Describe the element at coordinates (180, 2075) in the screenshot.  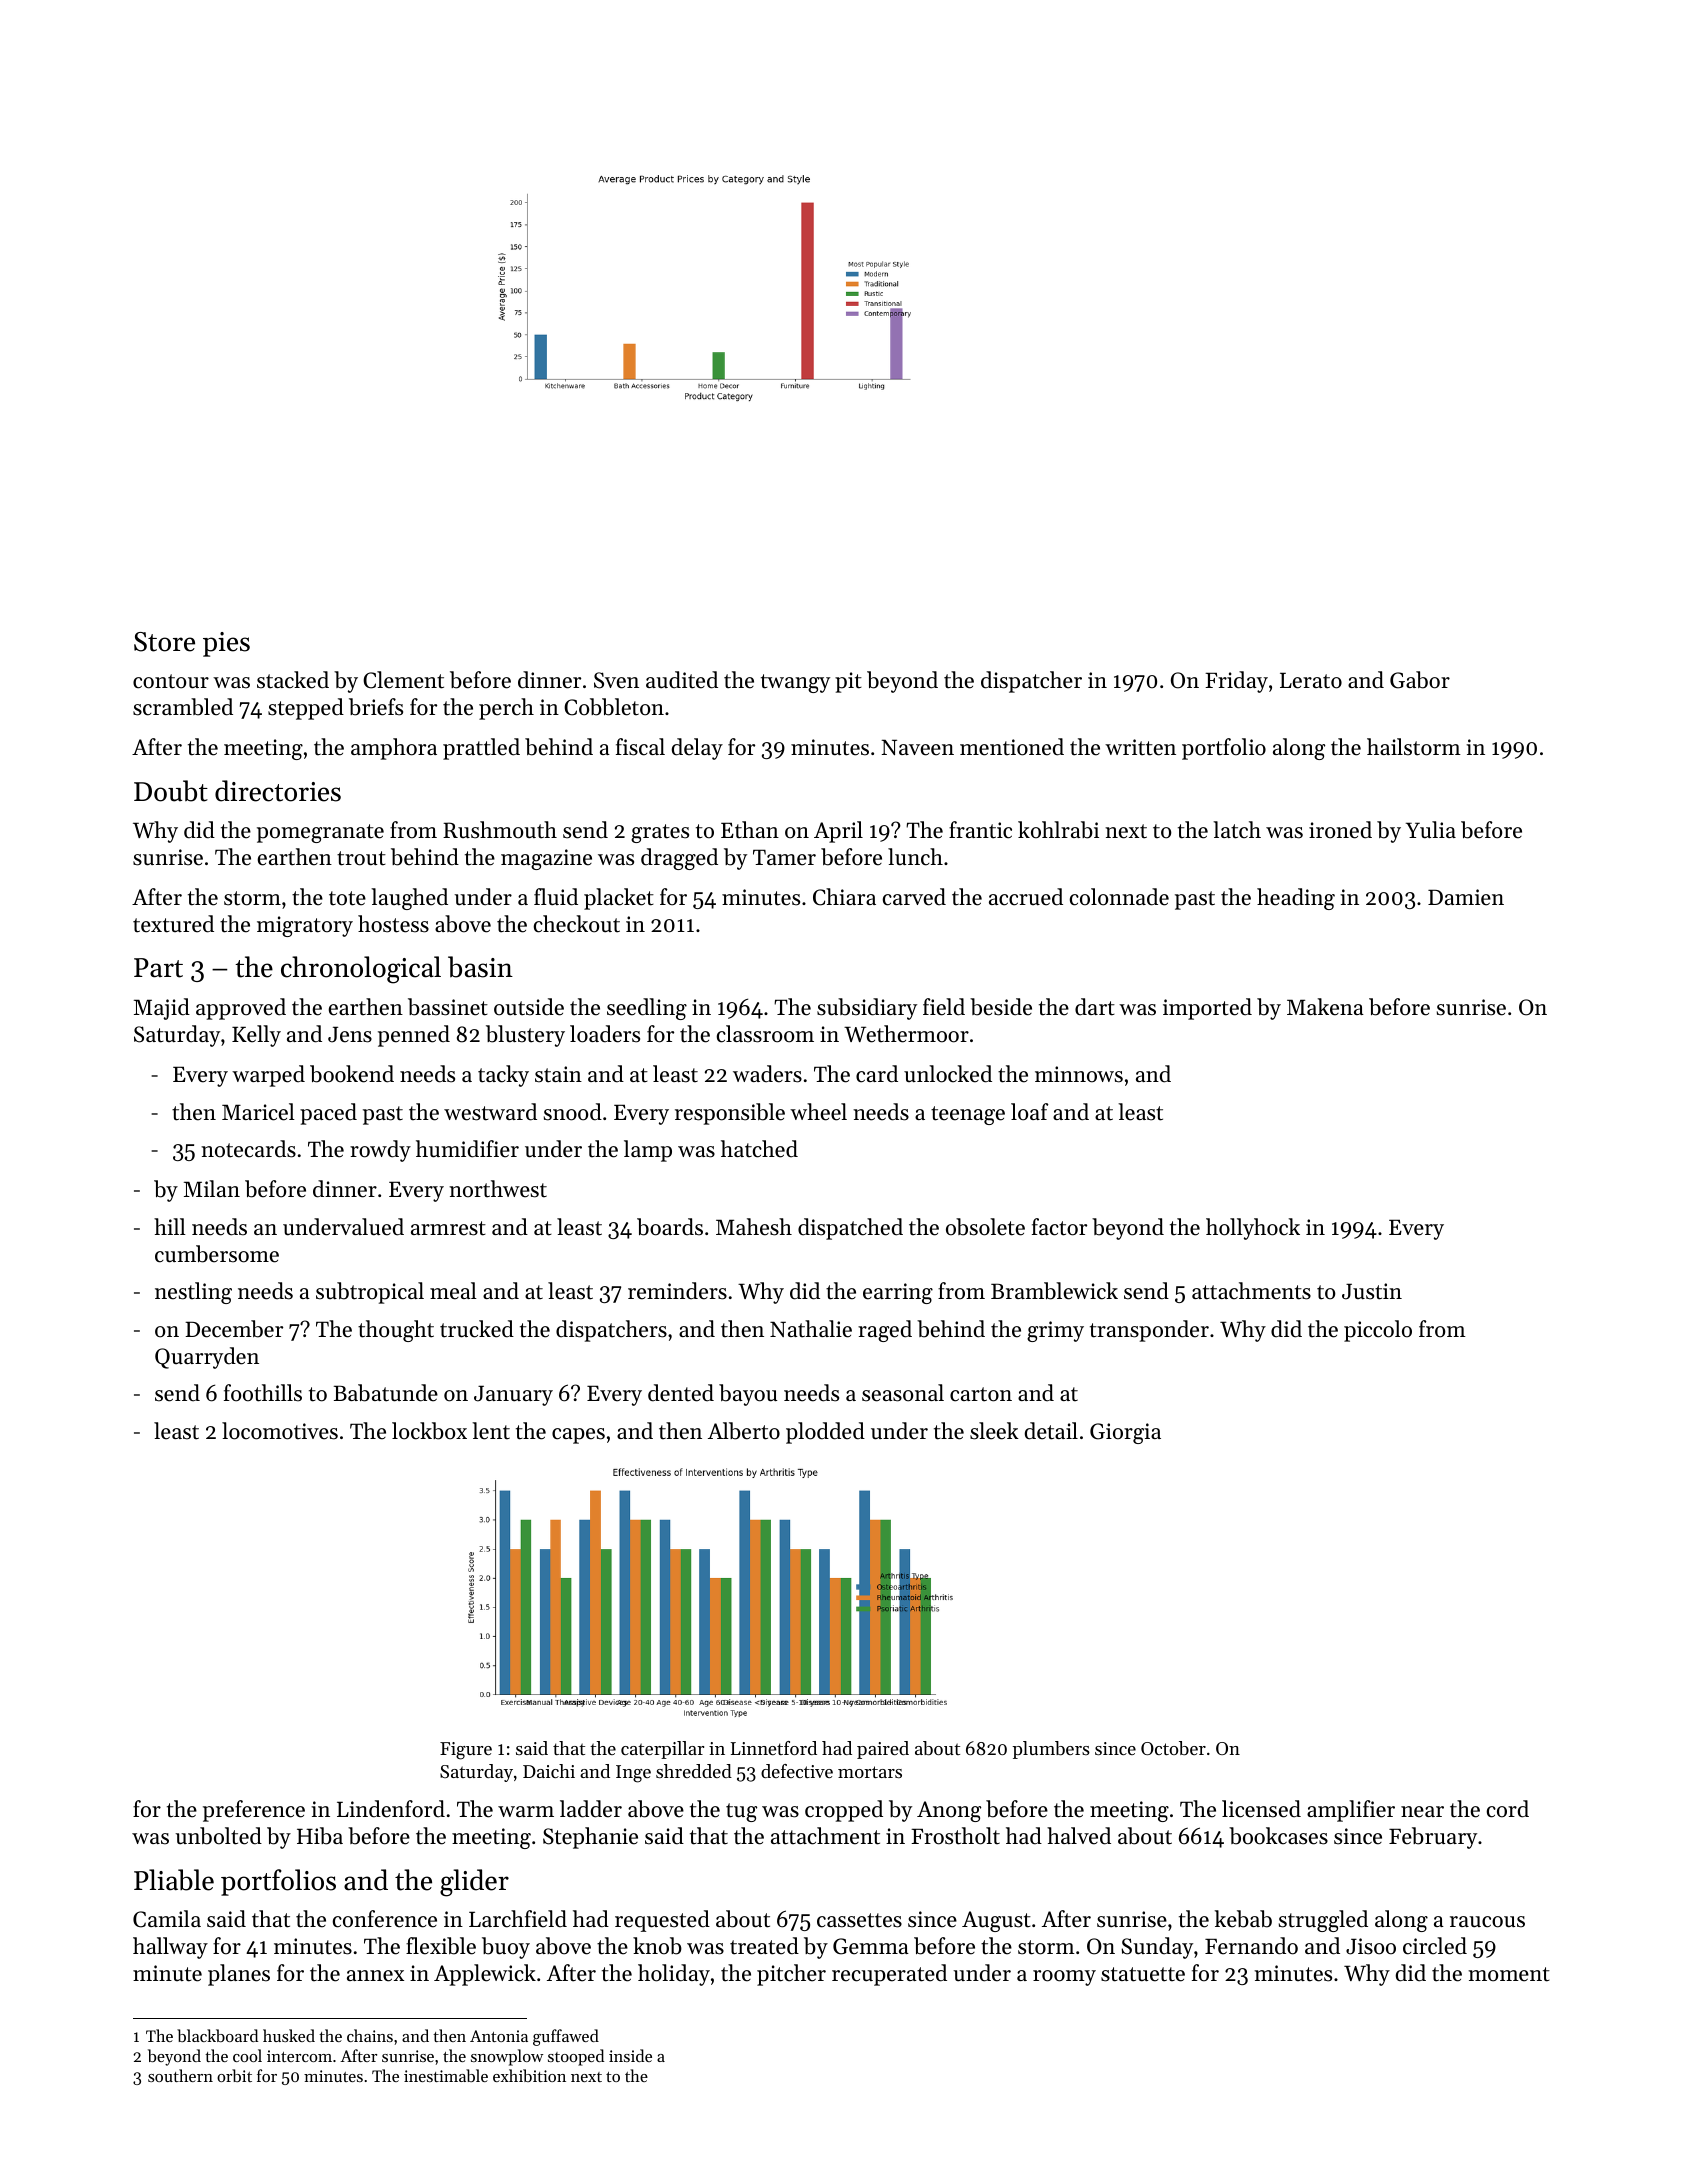
I see `southern` at that location.
